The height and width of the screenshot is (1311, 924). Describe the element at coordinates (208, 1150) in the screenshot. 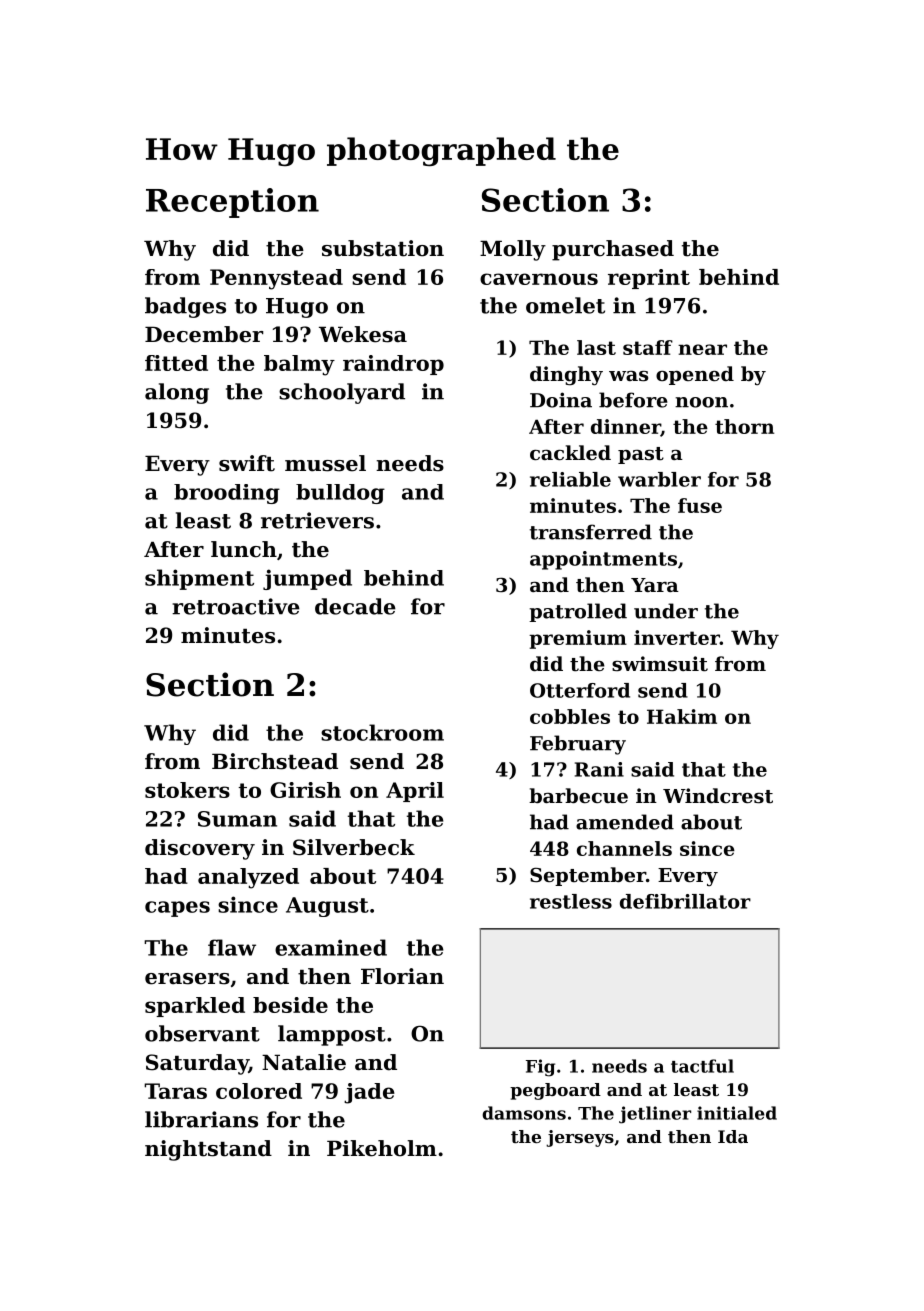

I see `nightstand` at that location.
